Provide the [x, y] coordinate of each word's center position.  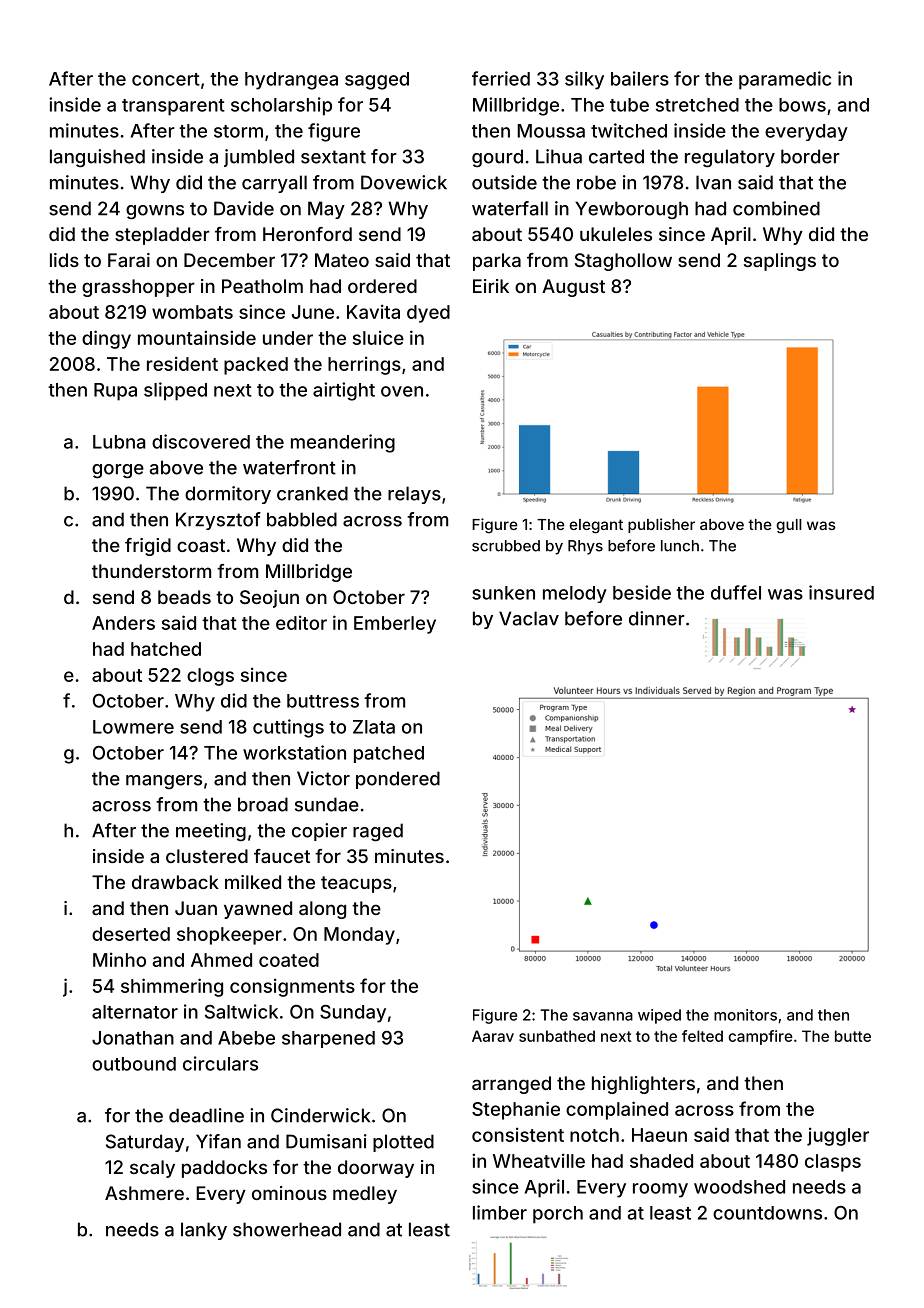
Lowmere [133, 727]
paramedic [785, 80]
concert [166, 79]
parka [497, 262]
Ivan [713, 182]
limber [500, 1212]
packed [256, 366]
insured [841, 592]
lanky [204, 1231]
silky [584, 80]
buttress [323, 701]
